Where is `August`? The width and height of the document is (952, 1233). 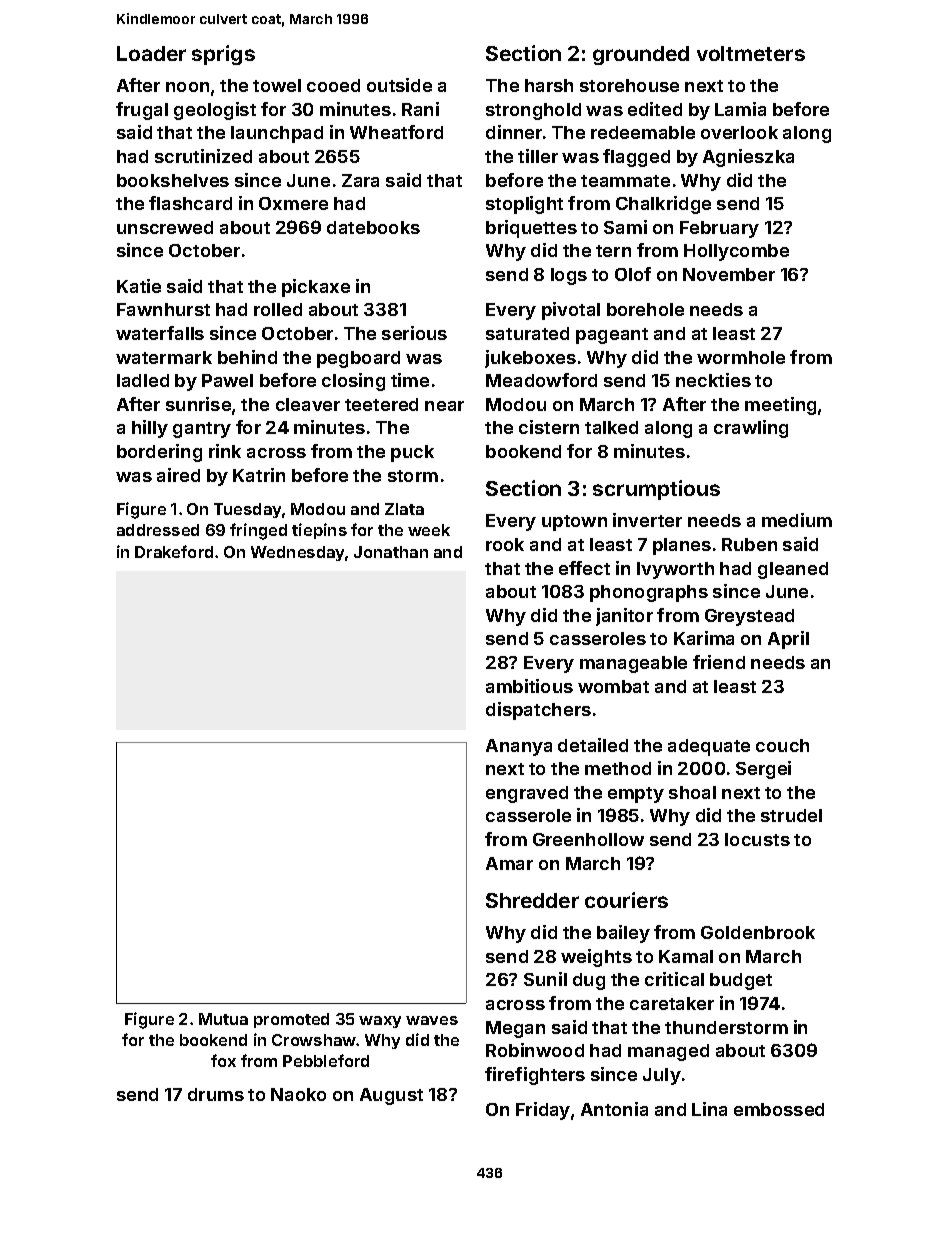 August is located at coordinates (391, 1096).
